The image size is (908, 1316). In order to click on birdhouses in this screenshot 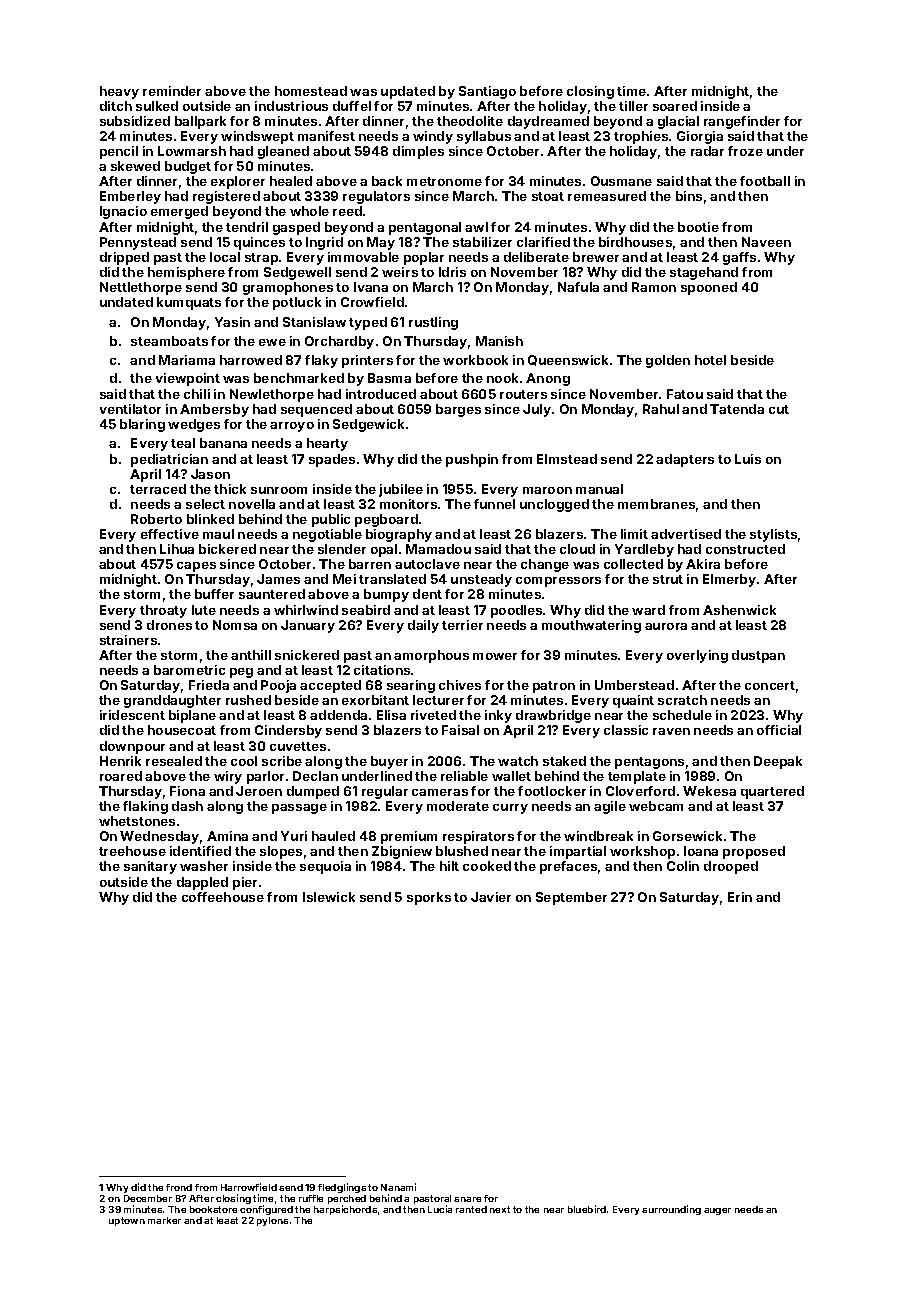, I will do `click(635, 242)`.
